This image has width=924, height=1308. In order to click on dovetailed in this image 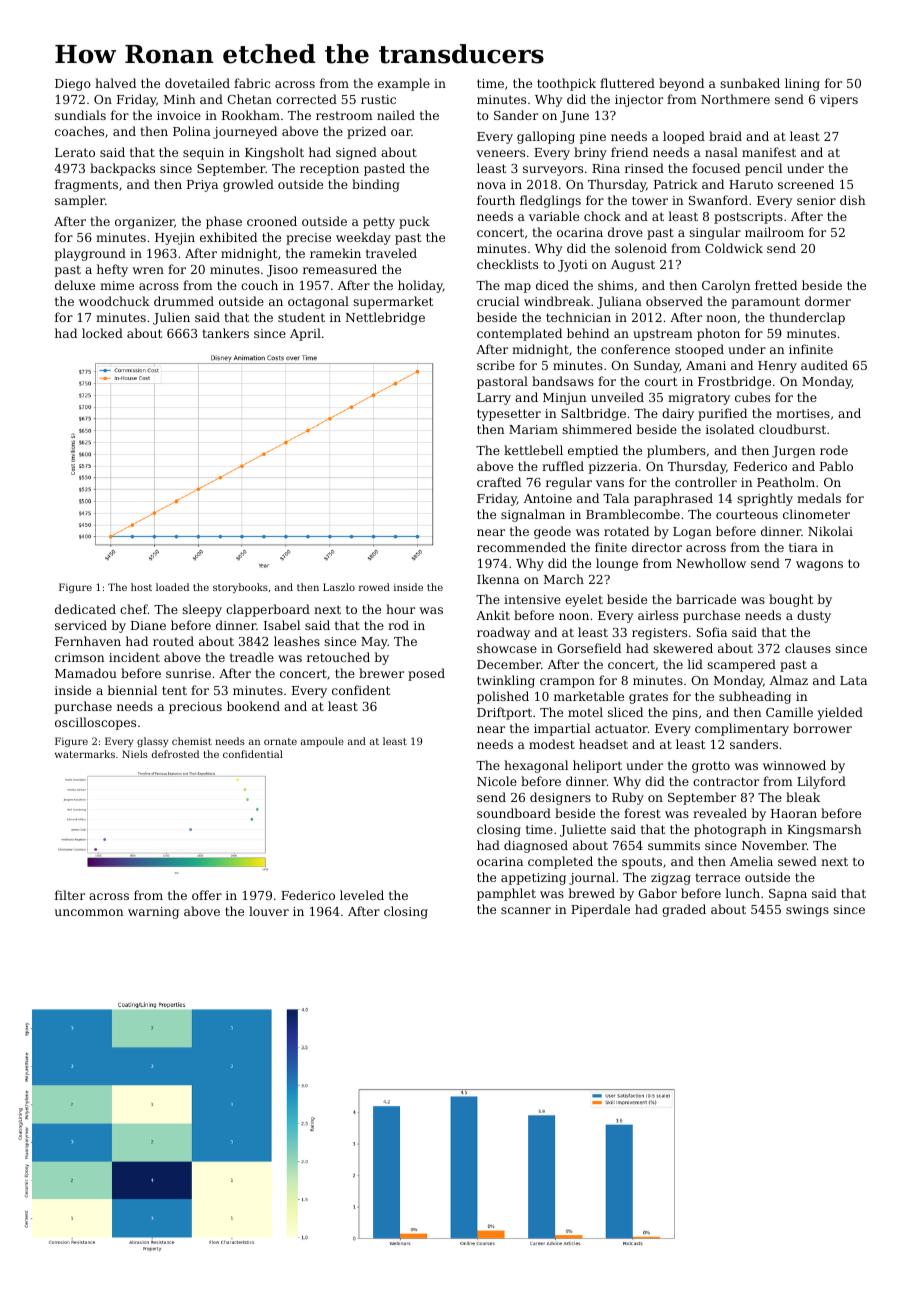, I will do `click(197, 83)`.
